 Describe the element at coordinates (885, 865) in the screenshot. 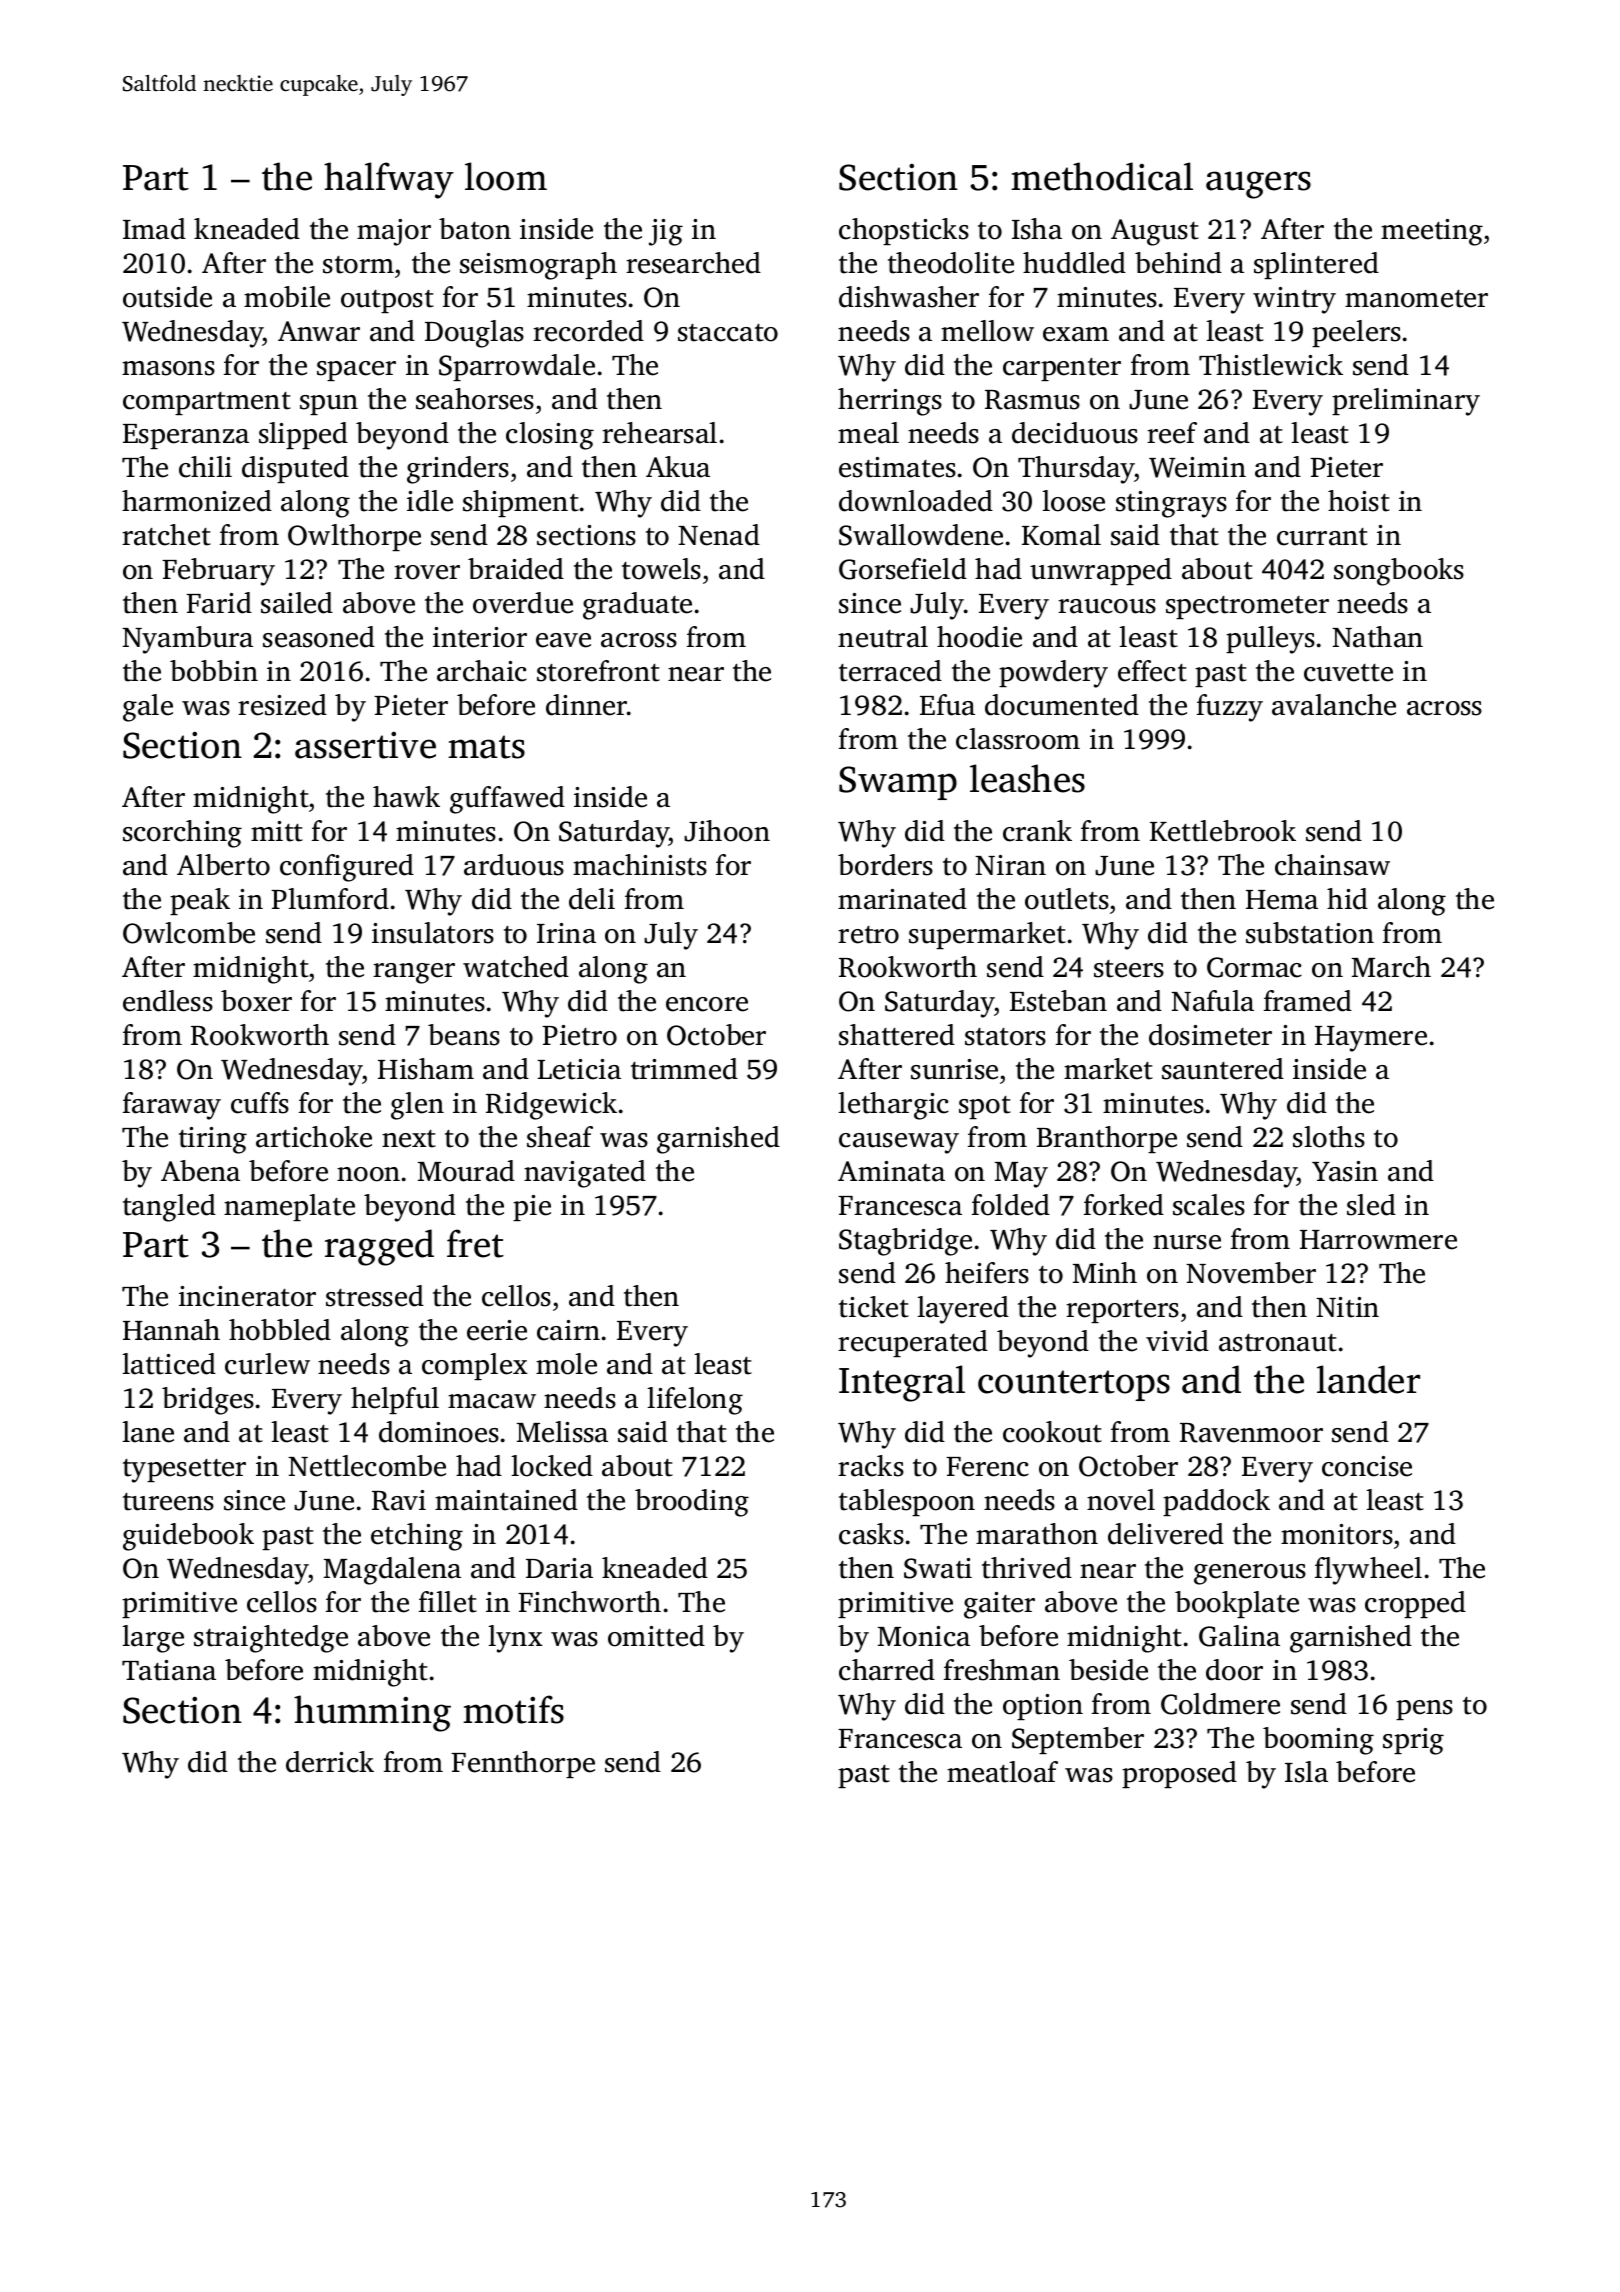

I see `borders` at that location.
